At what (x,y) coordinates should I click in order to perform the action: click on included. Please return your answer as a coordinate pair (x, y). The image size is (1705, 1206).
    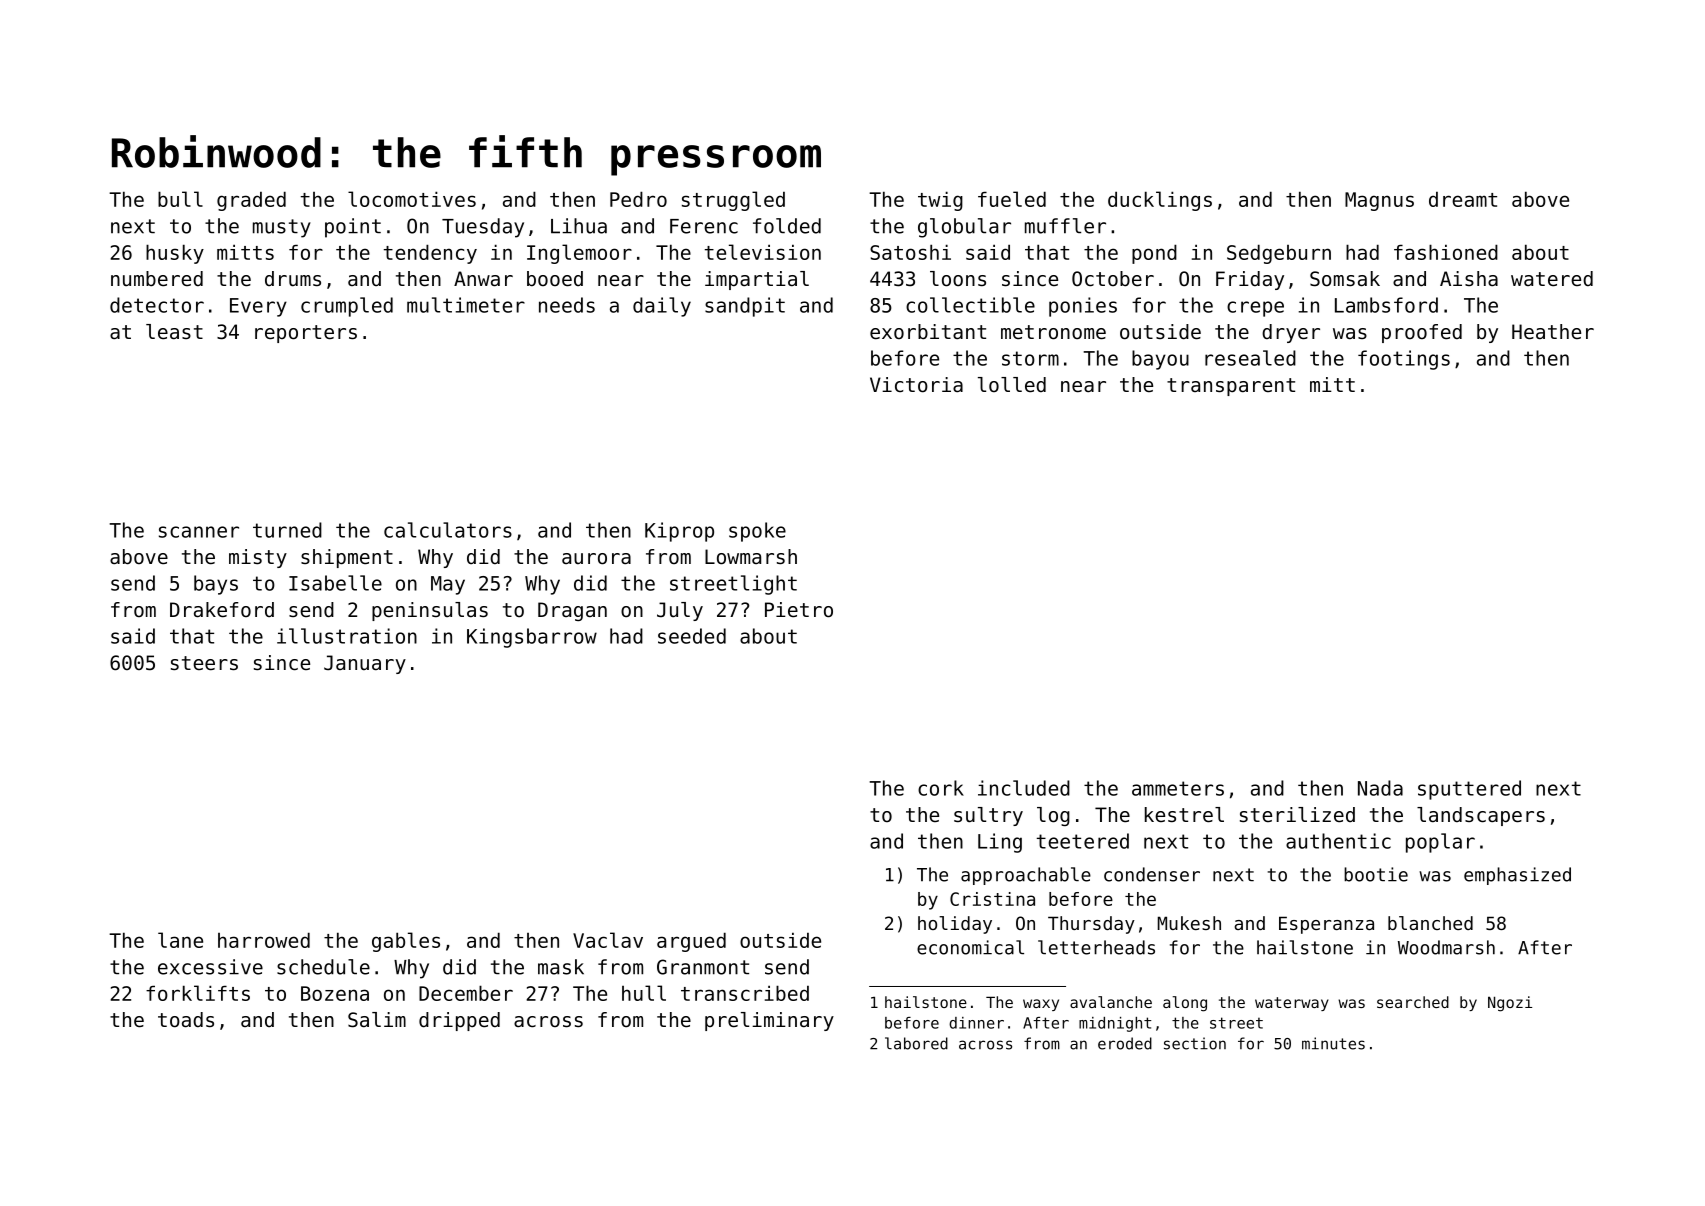
    Looking at the image, I should click on (1024, 788).
